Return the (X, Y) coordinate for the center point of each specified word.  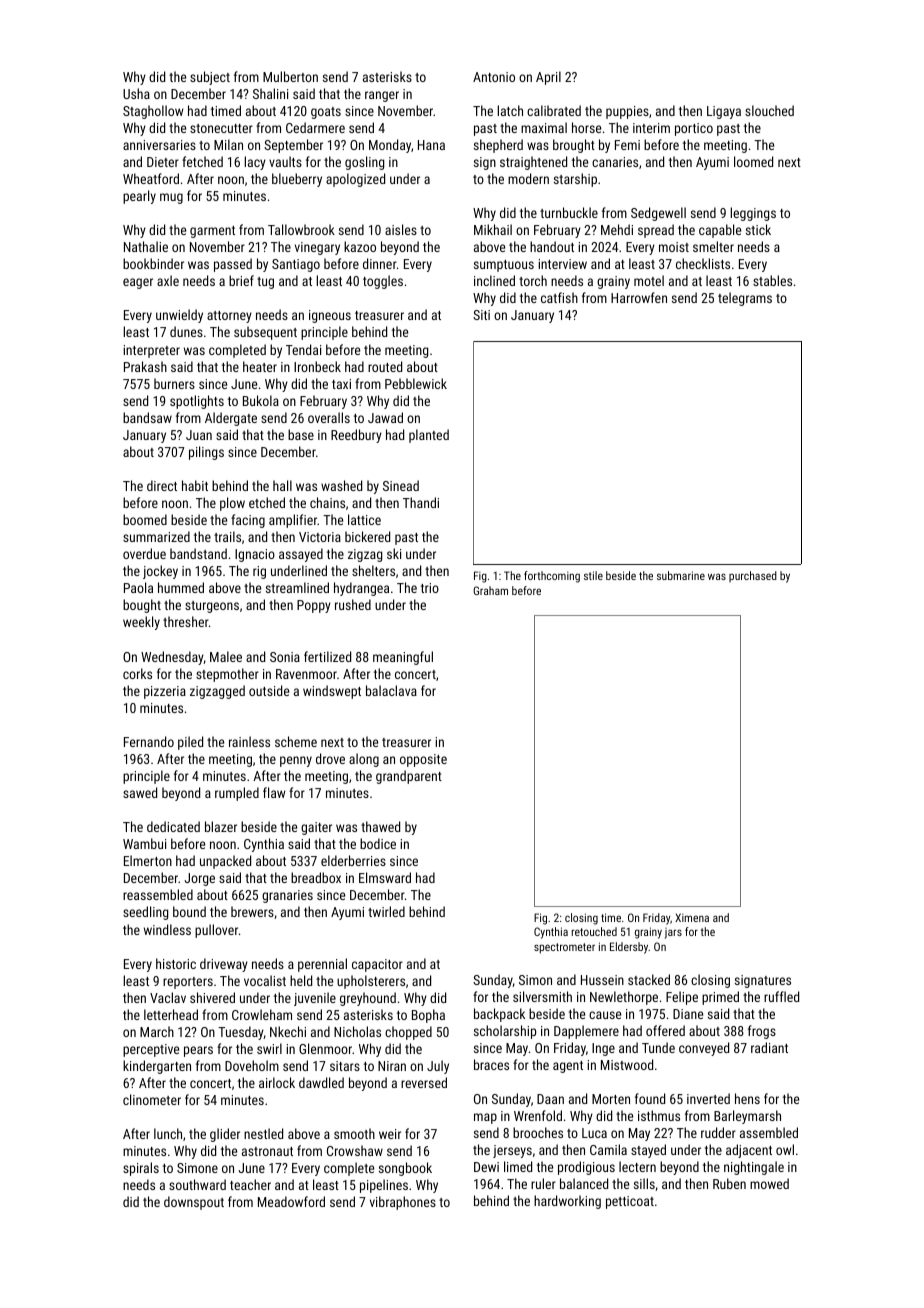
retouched (594, 931)
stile (593, 575)
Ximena (692, 917)
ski (394, 553)
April (548, 78)
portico (694, 129)
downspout (194, 1203)
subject (210, 78)
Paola (138, 587)
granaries (287, 896)
